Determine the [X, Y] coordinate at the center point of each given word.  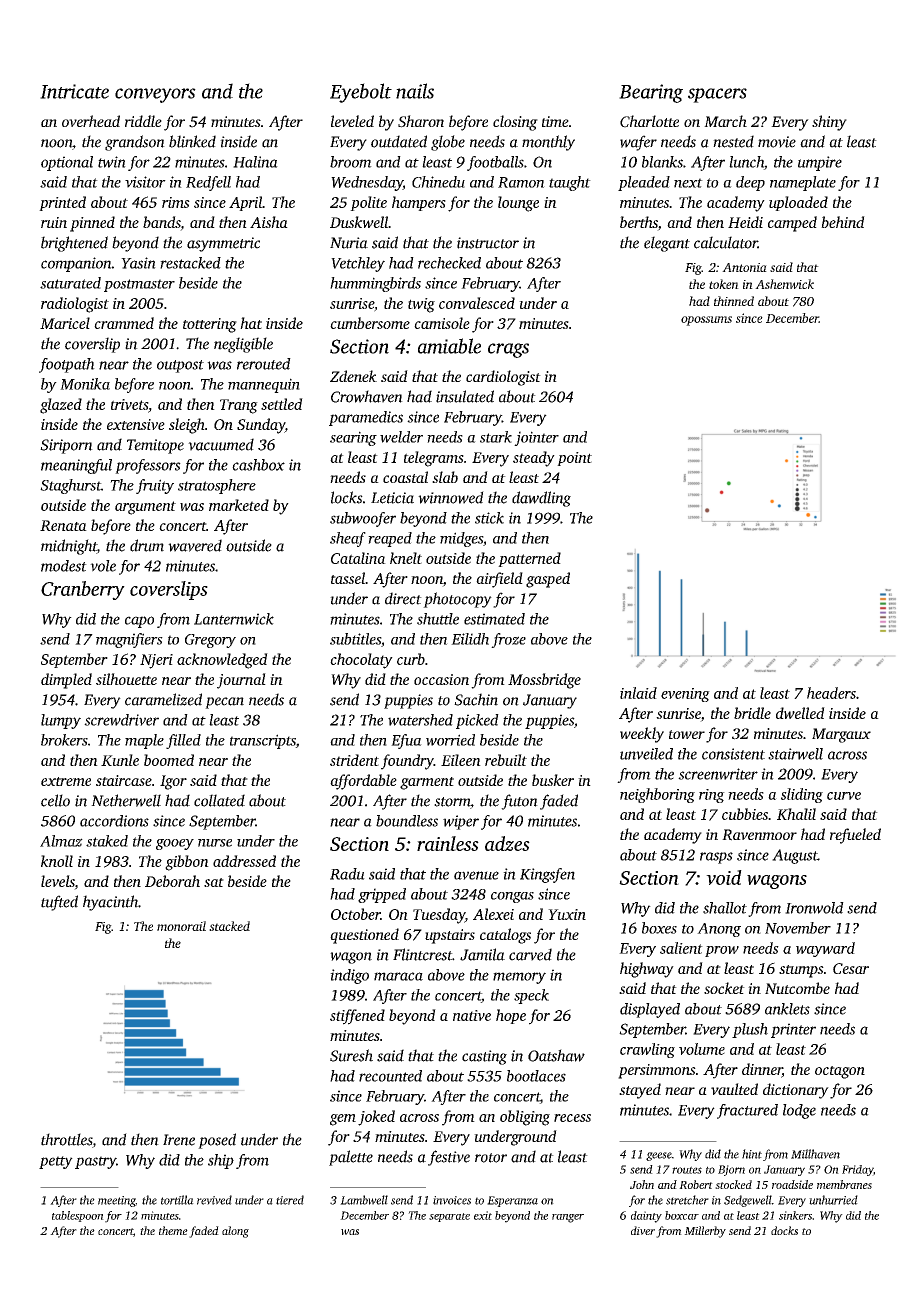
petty [56, 1162]
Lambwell [364, 1200]
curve [844, 796]
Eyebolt [361, 93]
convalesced [477, 303]
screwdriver [121, 720]
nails [415, 91]
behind [843, 222]
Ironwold [814, 908]
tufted [59, 903]
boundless [407, 821]
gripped [382, 895]
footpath [67, 365]
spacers [717, 95]
